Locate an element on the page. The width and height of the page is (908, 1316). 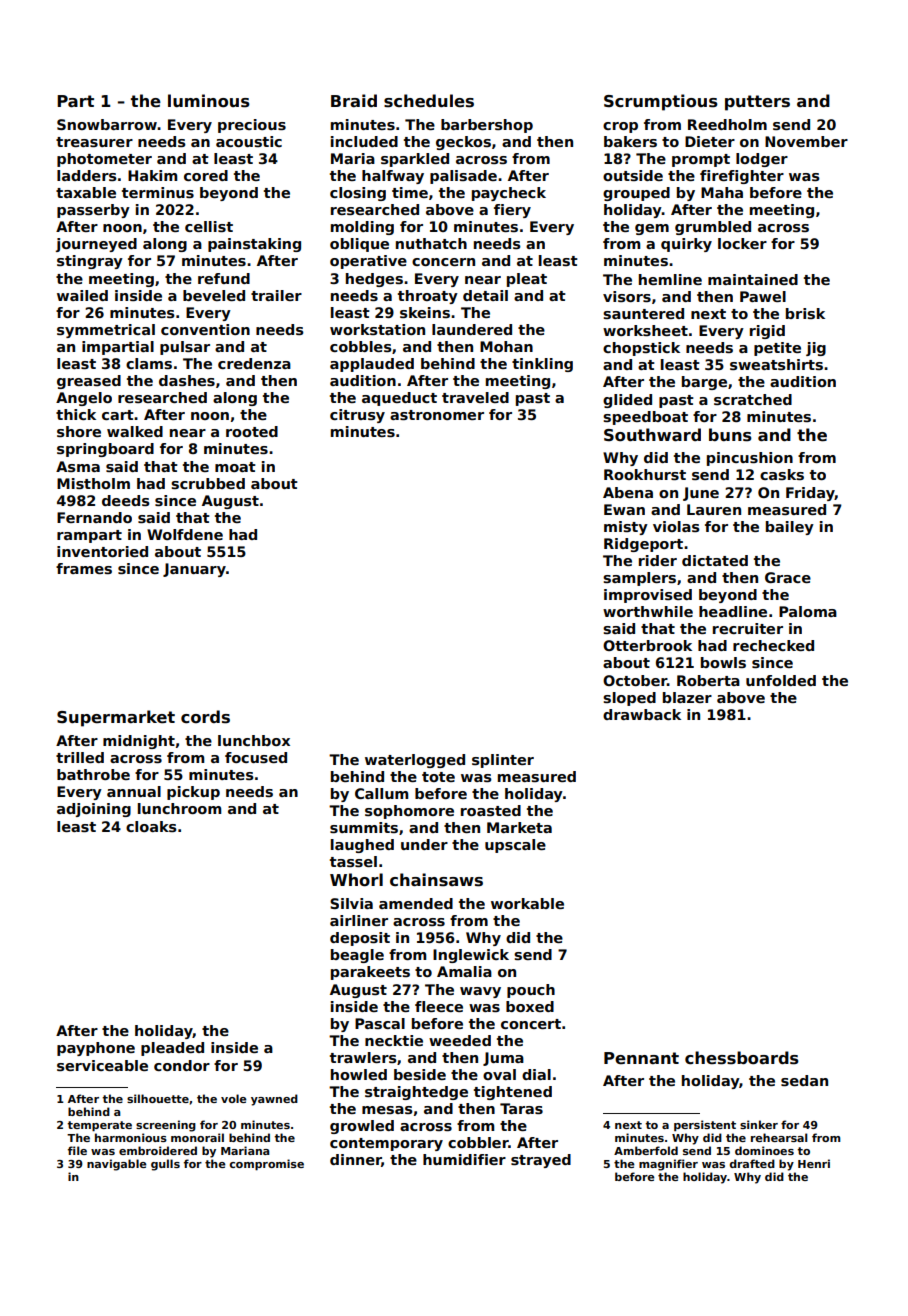
cords is located at coordinates (205, 717).
